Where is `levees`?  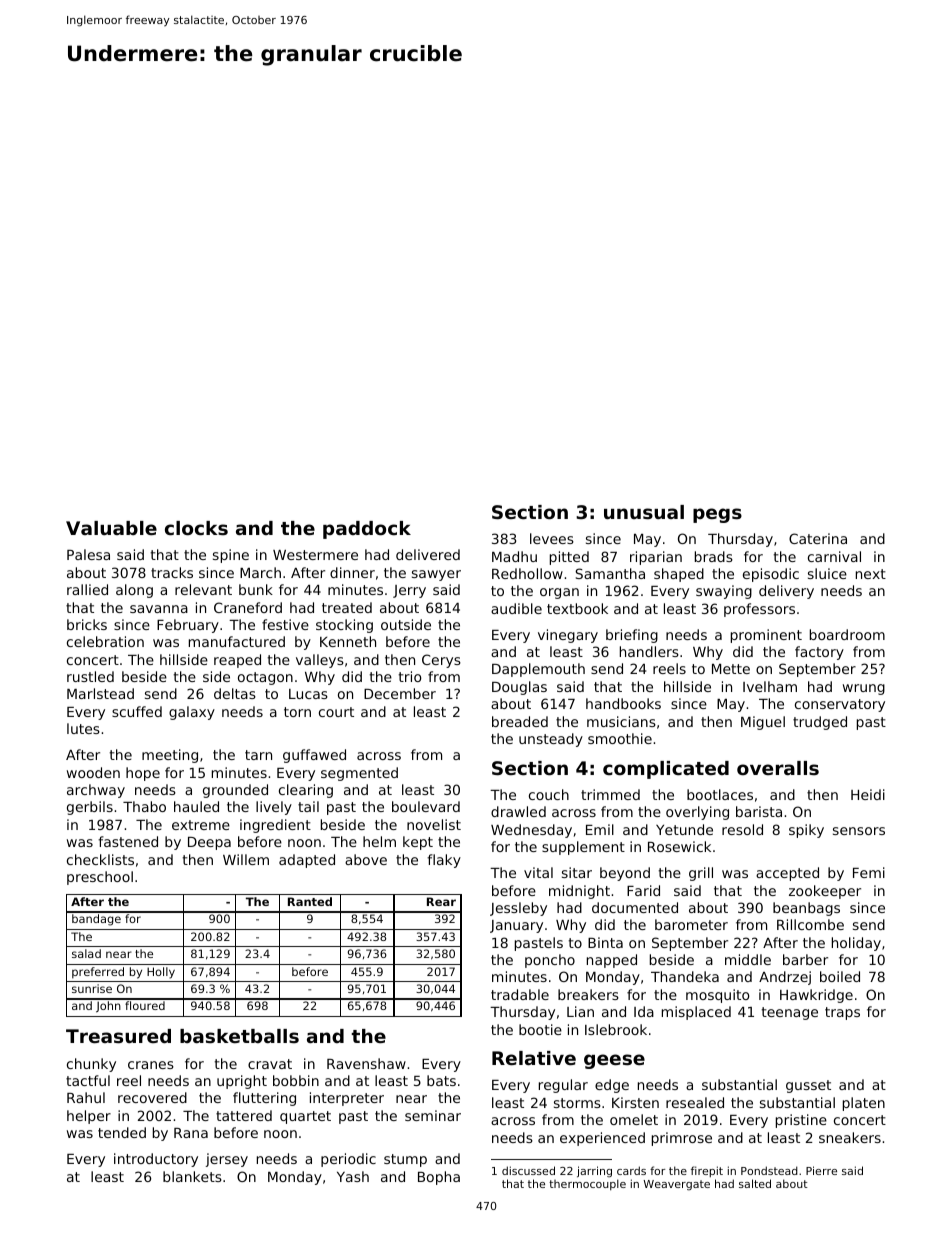
levees is located at coordinates (552, 538).
